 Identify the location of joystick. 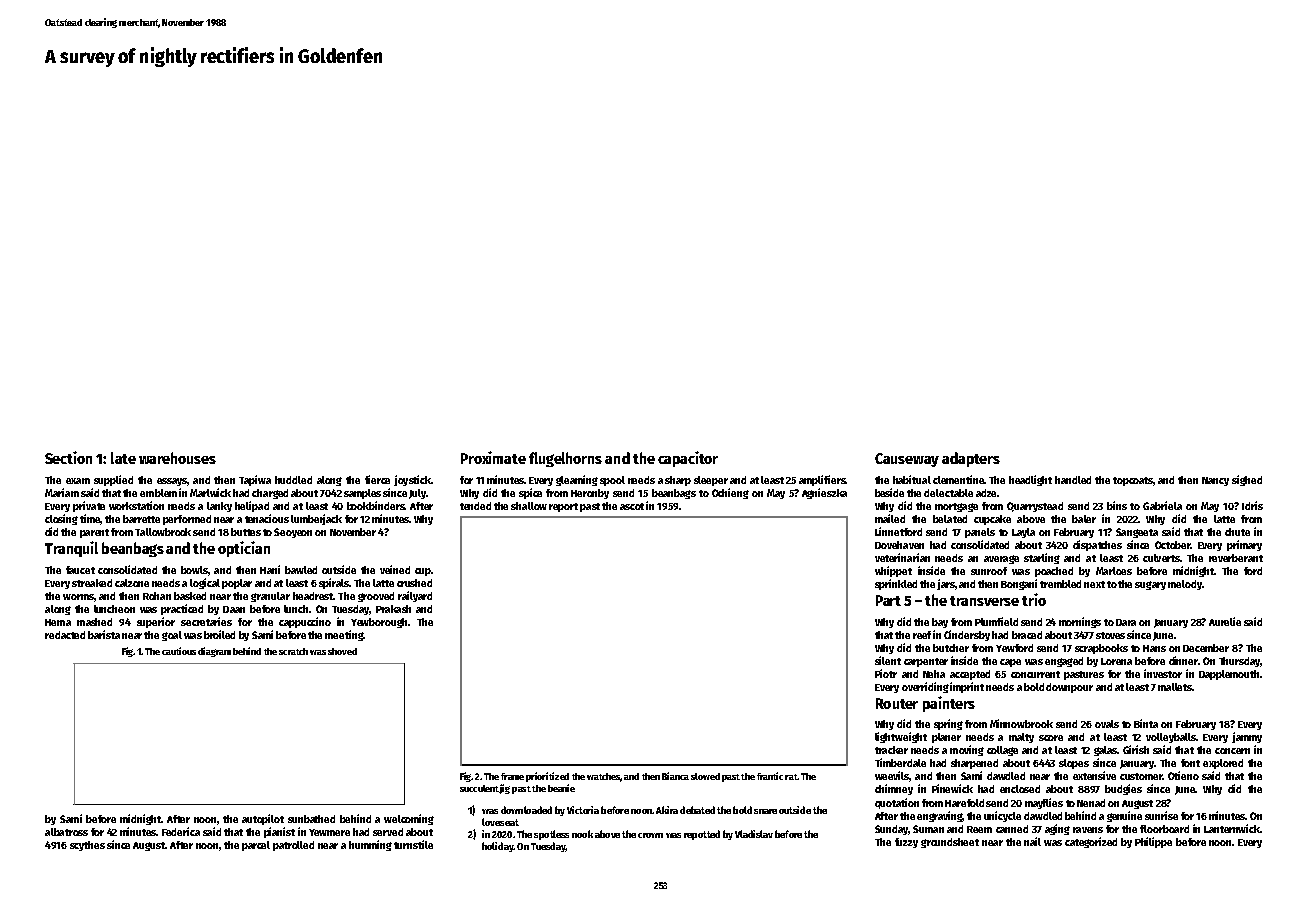
(412, 480).
